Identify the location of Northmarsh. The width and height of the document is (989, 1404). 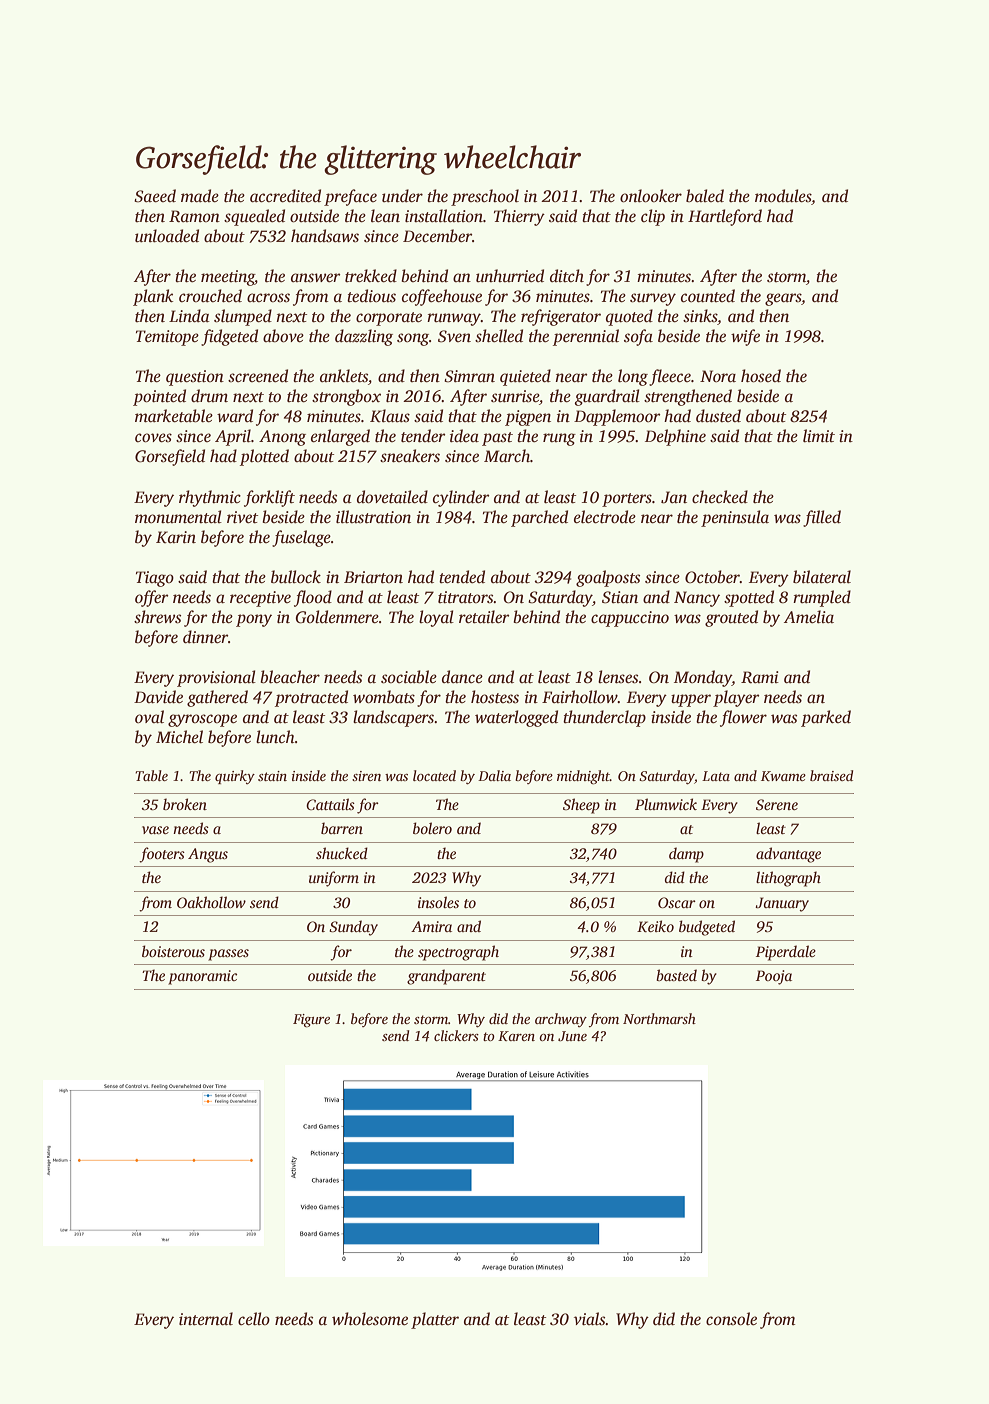
(659, 1018).
